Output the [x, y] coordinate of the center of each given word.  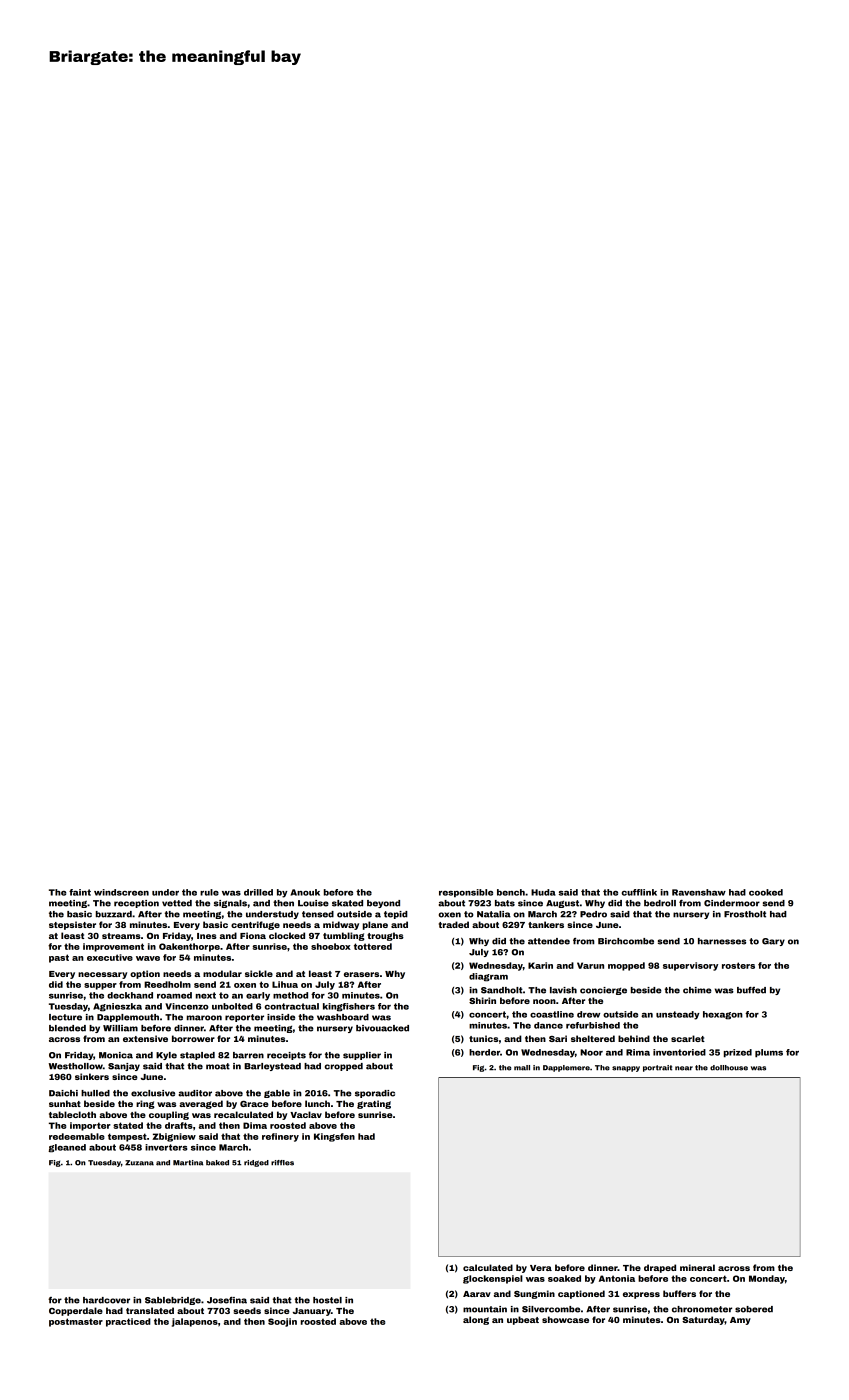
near [684, 1068]
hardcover [106, 1300]
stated [128, 1125]
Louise [313, 903]
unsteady [678, 1015]
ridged [256, 1163]
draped [660, 1268]
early [258, 996]
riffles [282, 1163]
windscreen [121, 892]
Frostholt [745, 914]
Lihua [285, 984]
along [476, 1320]
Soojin [282, 1322]
